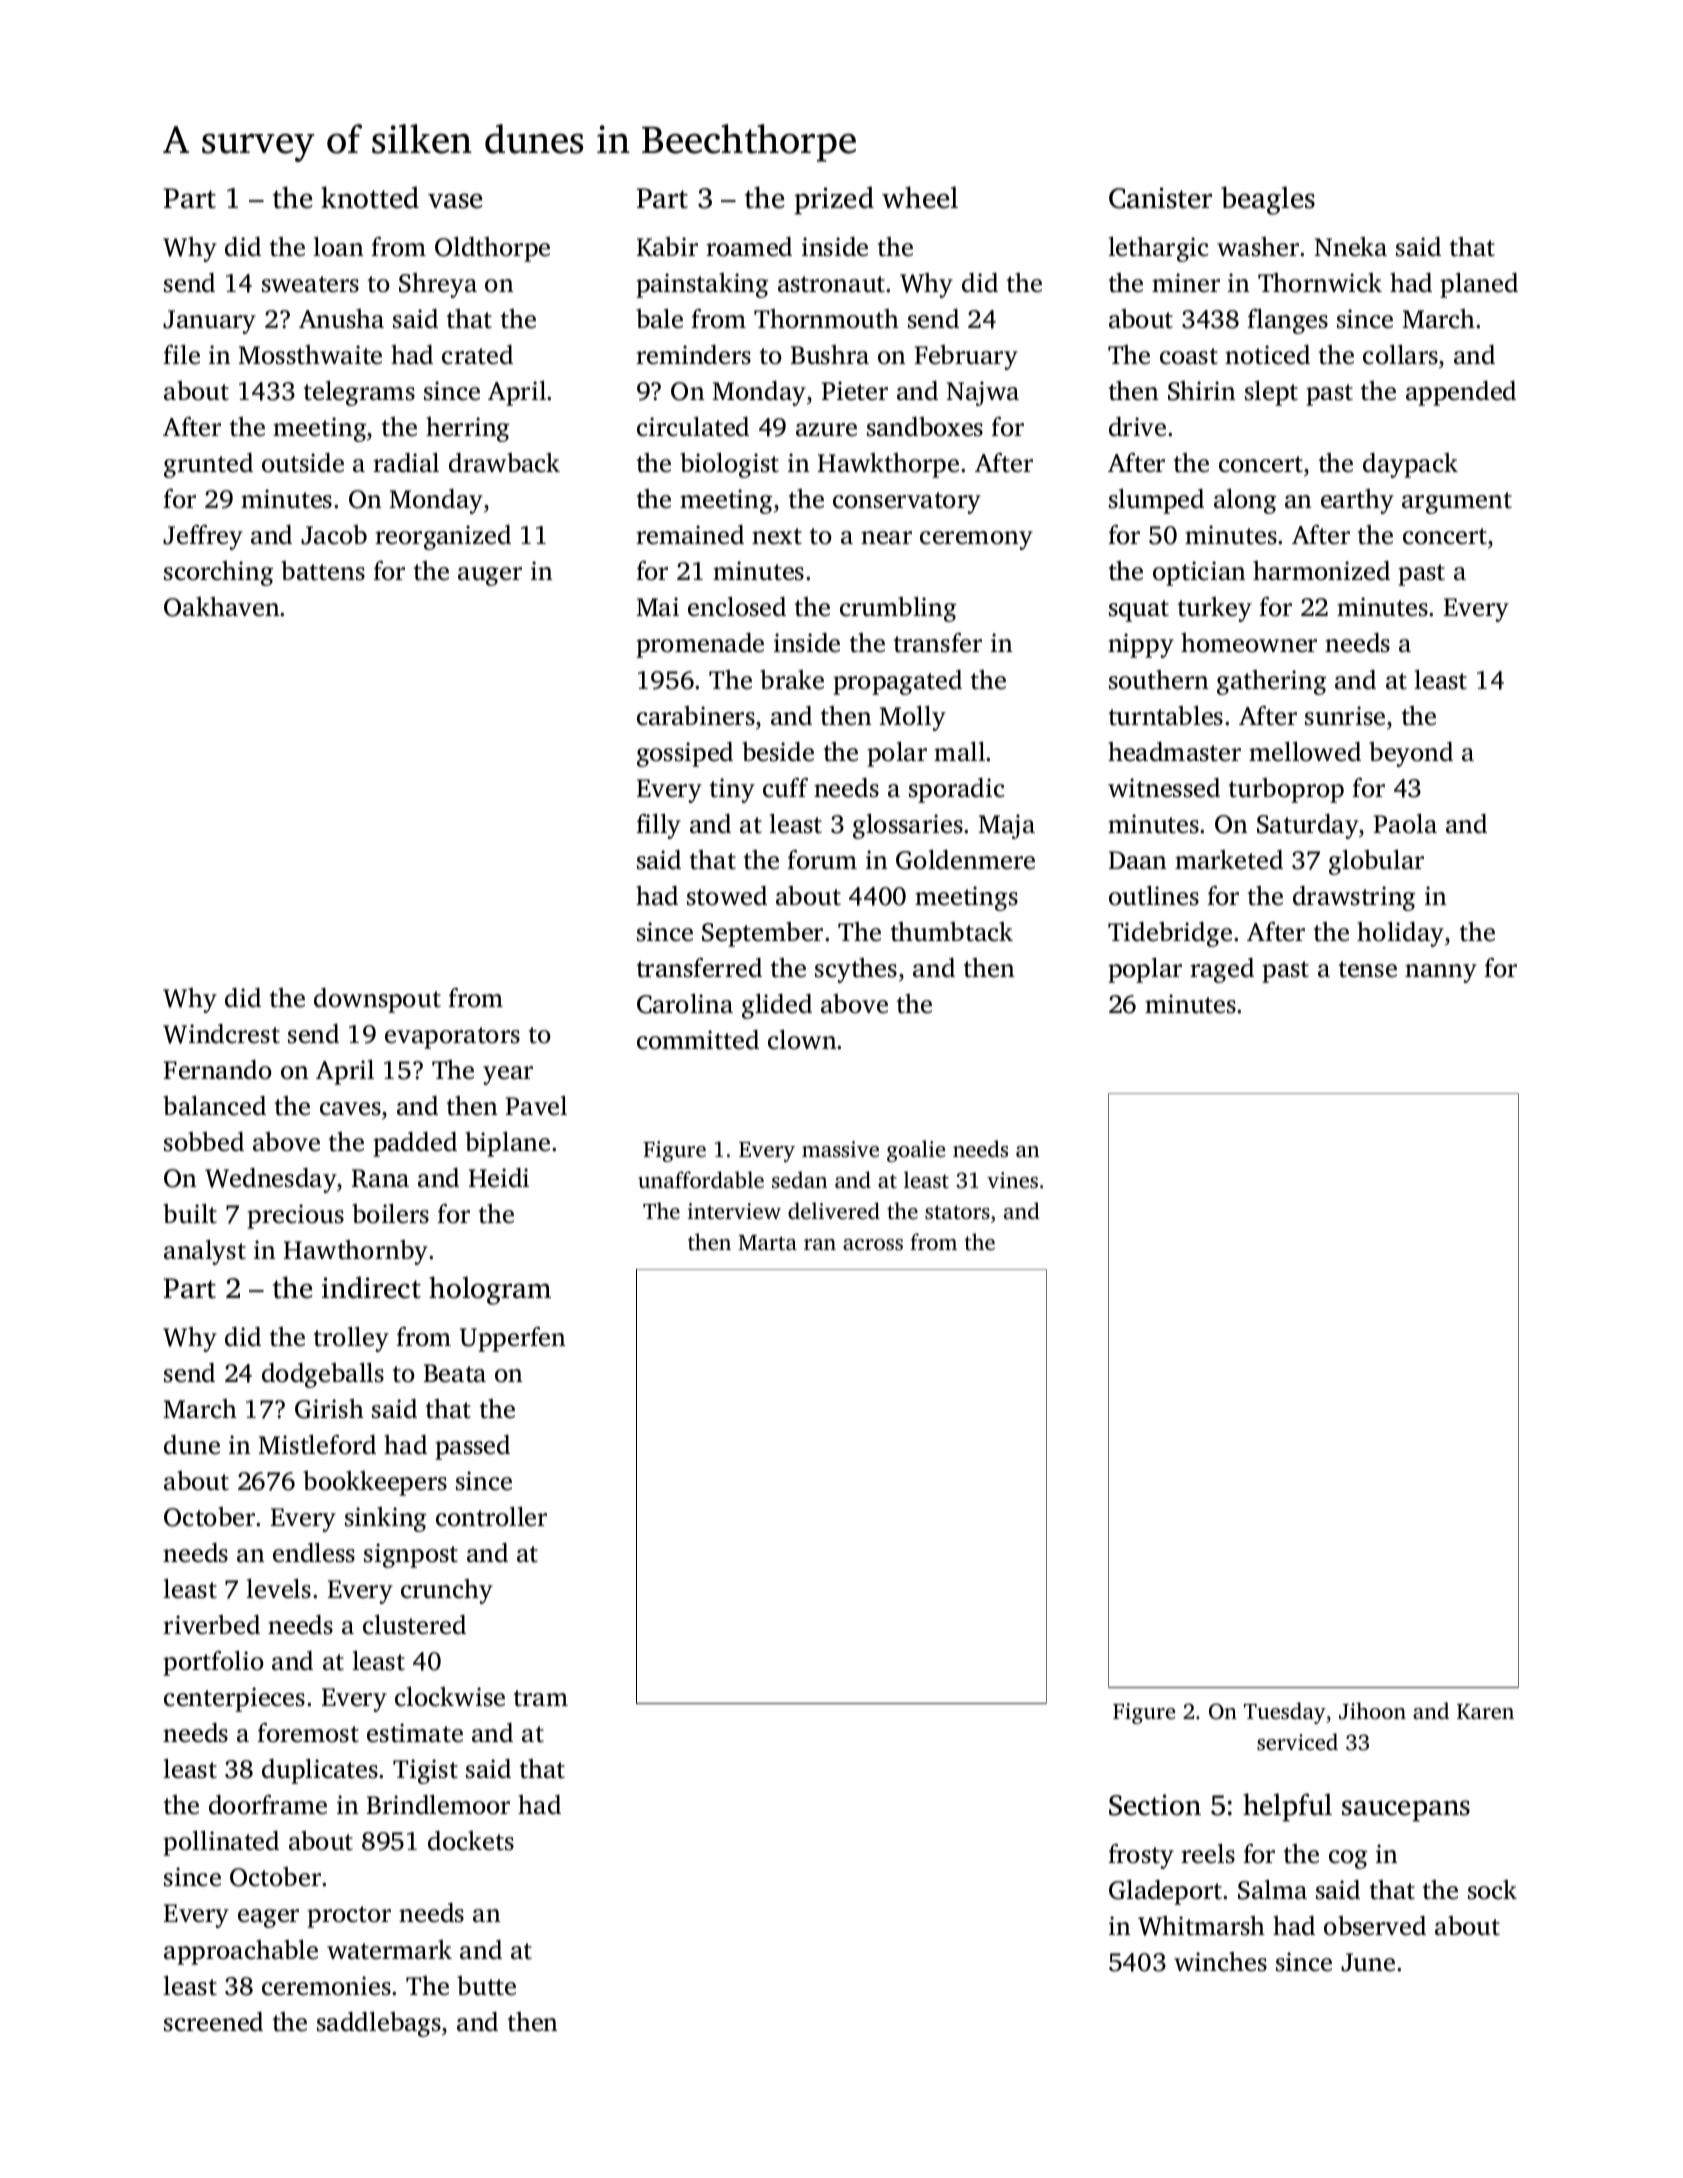 The image size is (1683, 2178). What do you see at coordinates (767, 1242) in the screenshot?
I see `Marta` at bounding box center [767, 1242].
